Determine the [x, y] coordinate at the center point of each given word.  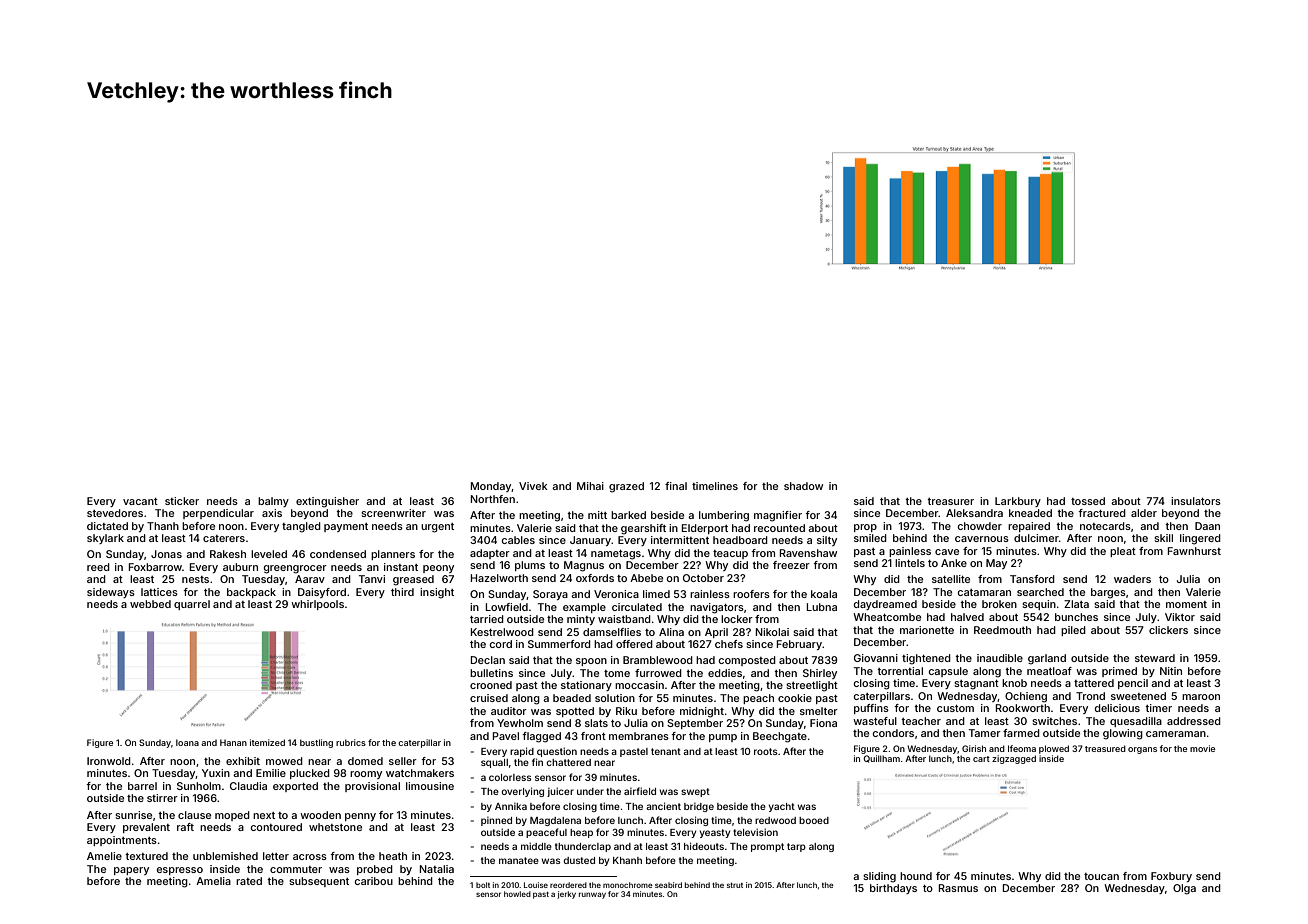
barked [628, 515]
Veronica [616, 594]
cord [501, 644]
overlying [522, 792]
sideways [111, 593]
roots [766, 751]
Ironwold [109, 761]
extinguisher [327, 502]
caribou [374, 881]
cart [981, 759]
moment [1186, 604]
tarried [487, 619]
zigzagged [1014, 759]
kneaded [1030, 513]
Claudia [248, 786]
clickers [1168, 630]
